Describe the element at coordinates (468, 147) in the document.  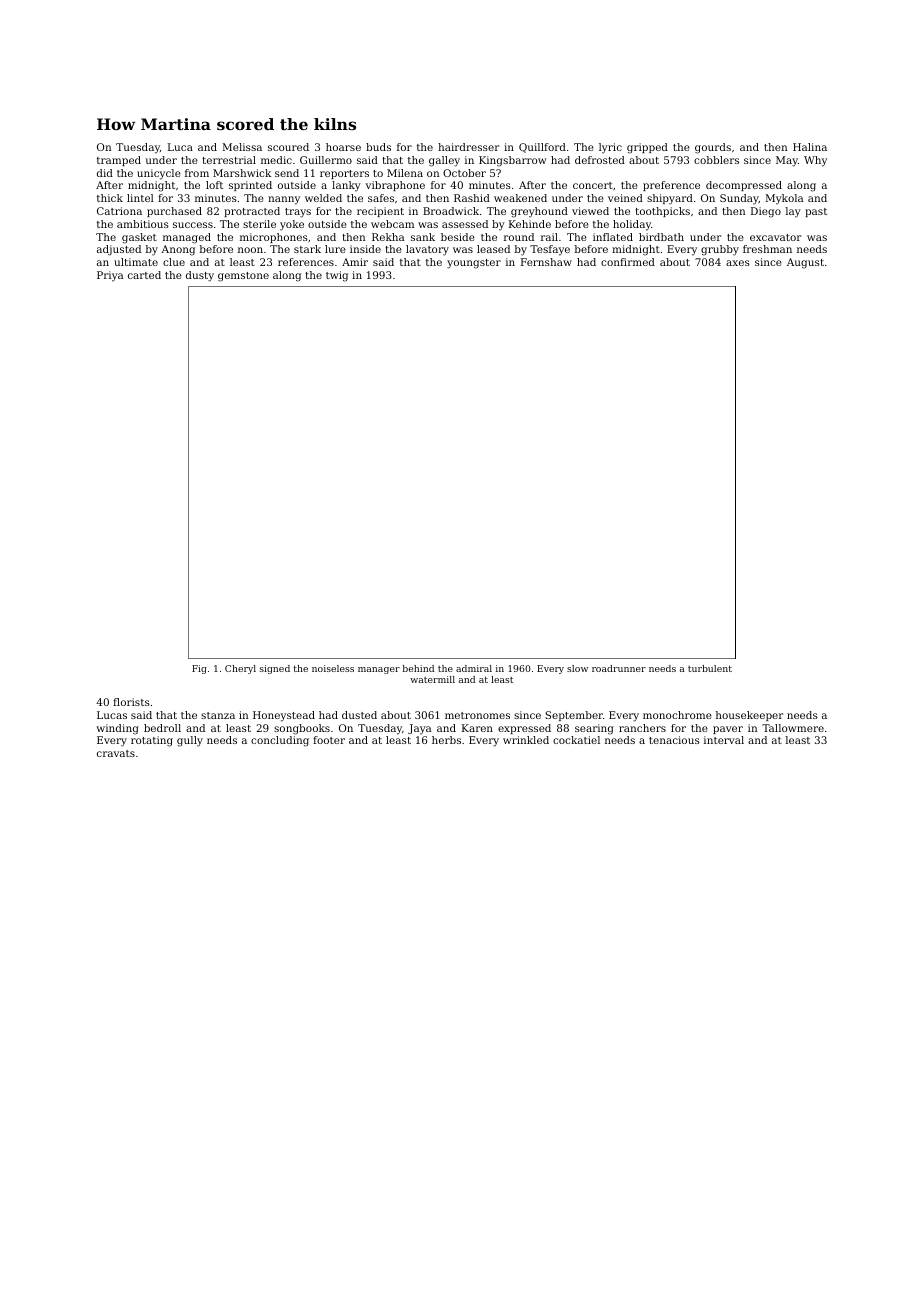
I see `hairdresser` at that location.
